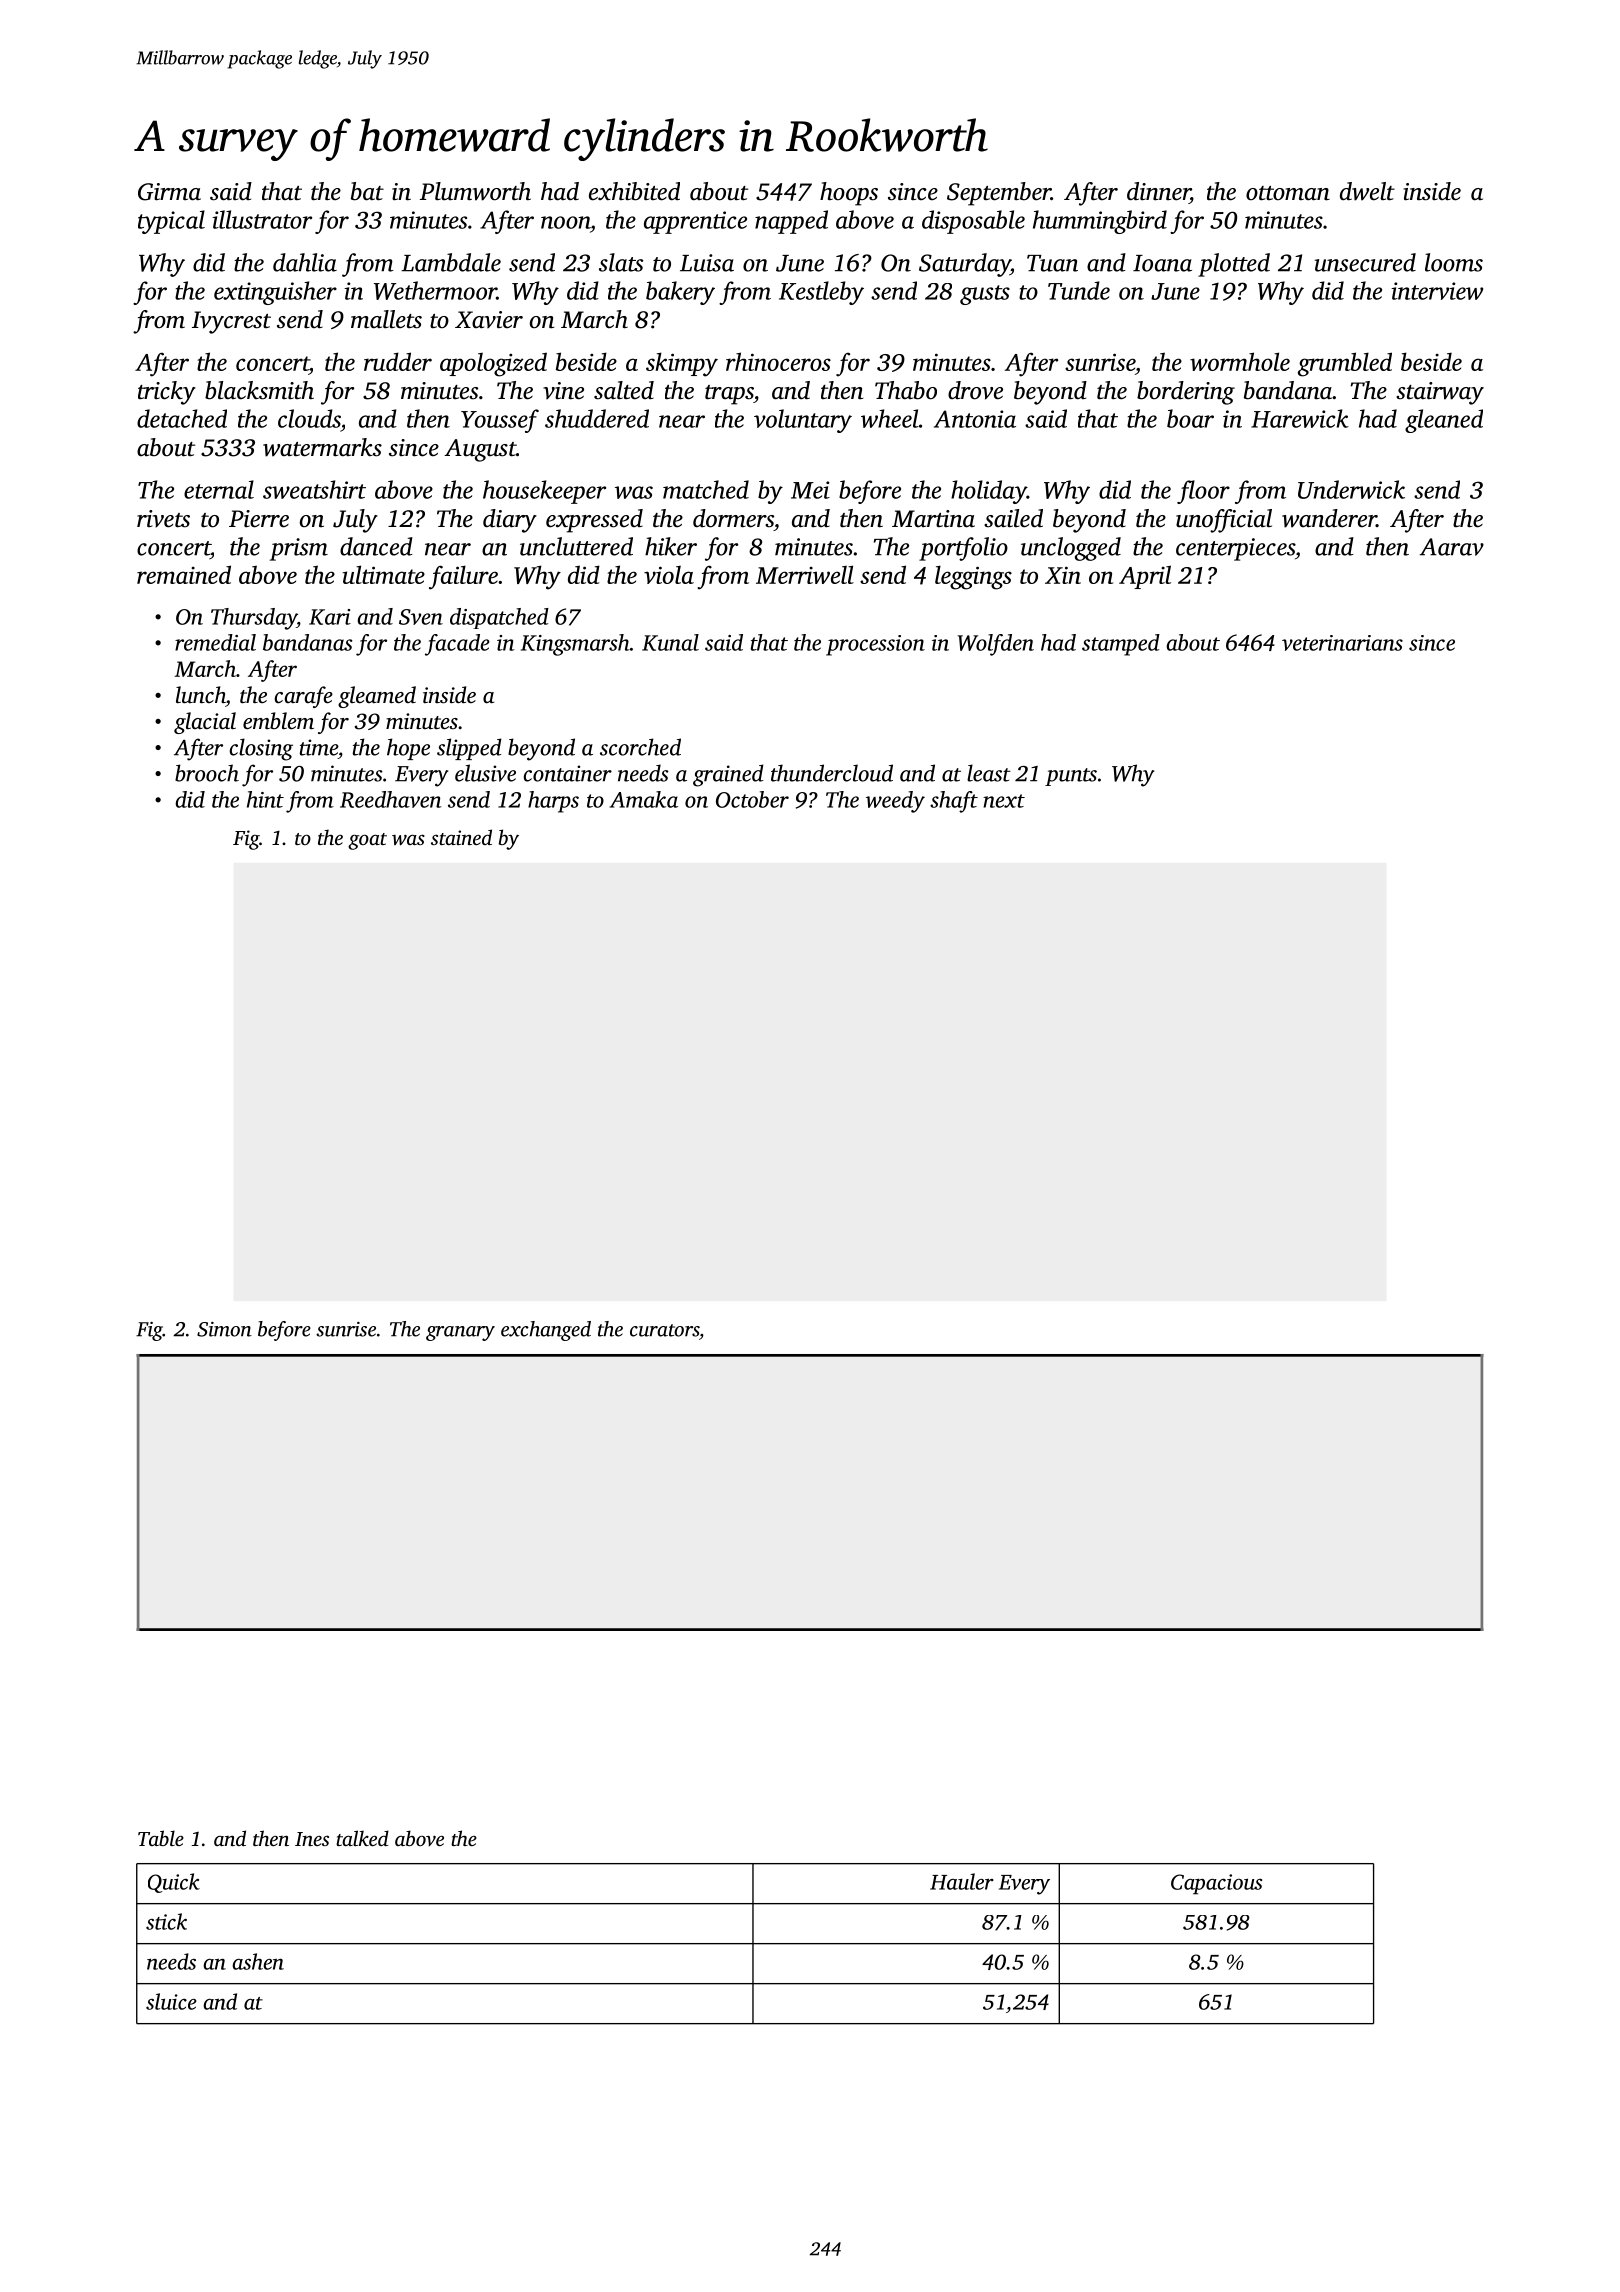  What do you see at coordinates (1342, 643) in the screenshot?
I see `veterinarians` at bounding box center [1342, 643].
